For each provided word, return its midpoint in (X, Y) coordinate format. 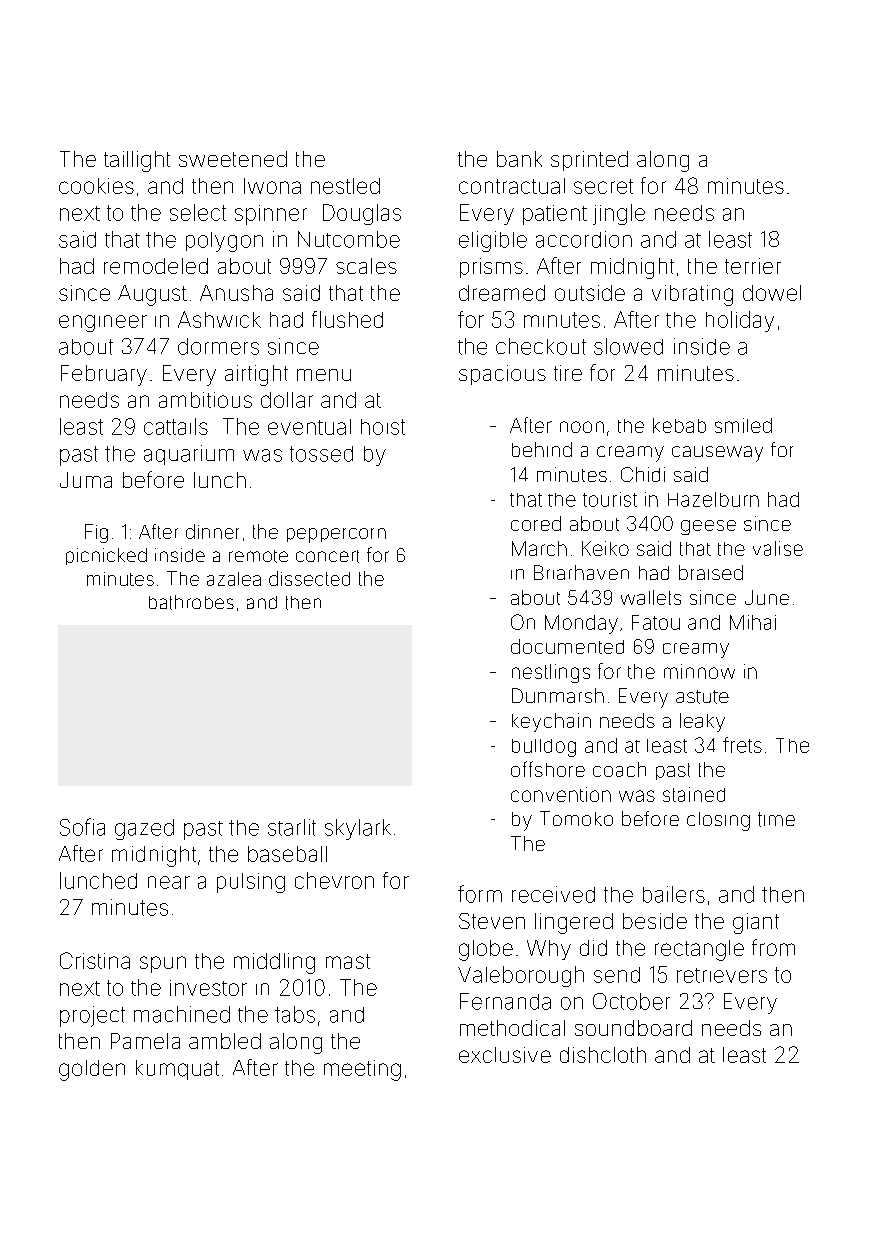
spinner (271, 215)
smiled (743, 425)
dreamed (502, 293)
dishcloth (603, 1055)
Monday (581, 624)
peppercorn (336, 535)
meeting (362, 1070)
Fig (96, 533)
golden (92, 1070)
